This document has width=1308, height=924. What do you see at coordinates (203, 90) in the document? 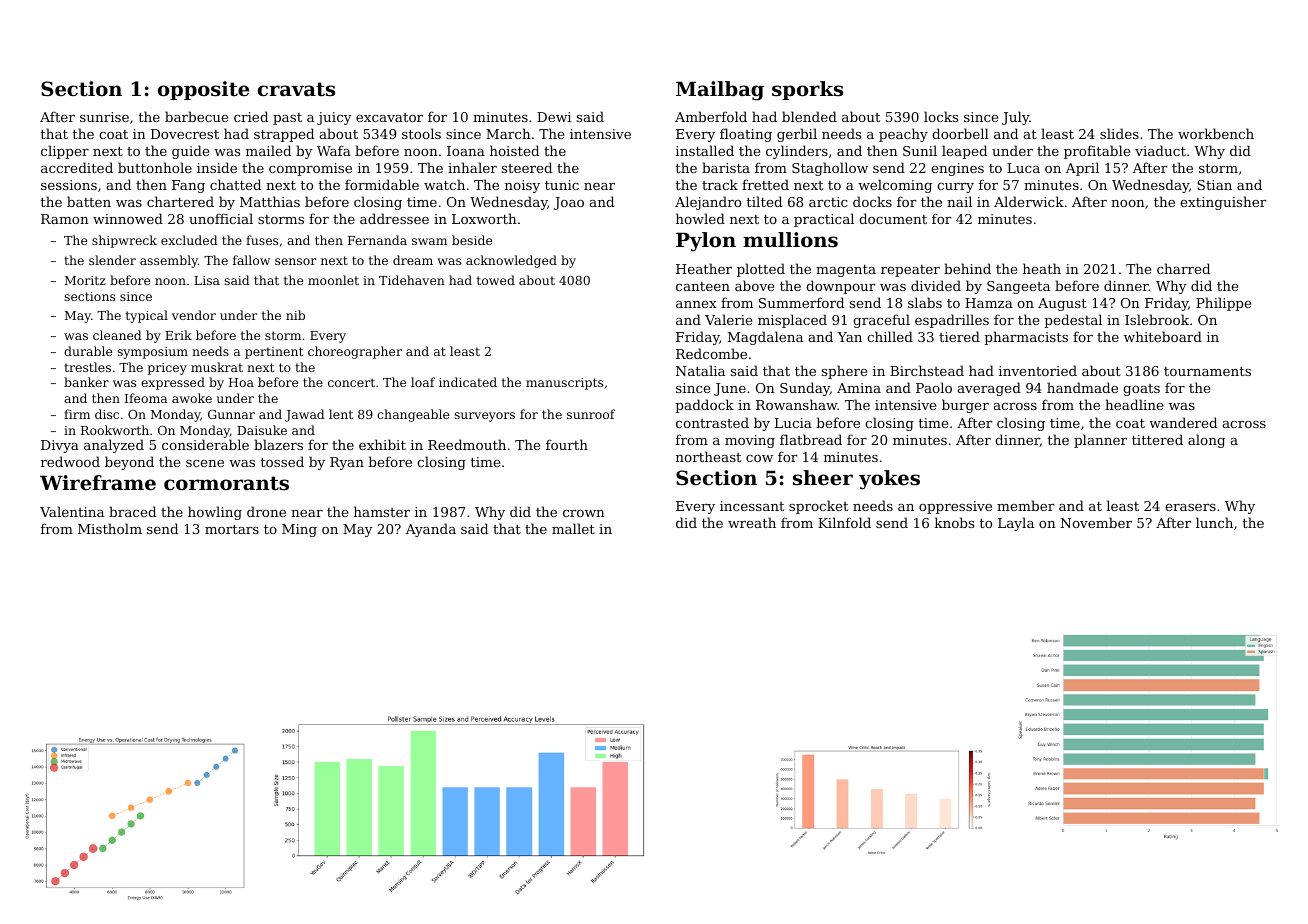
I see `opposite` at bounding box center [203, 90].
